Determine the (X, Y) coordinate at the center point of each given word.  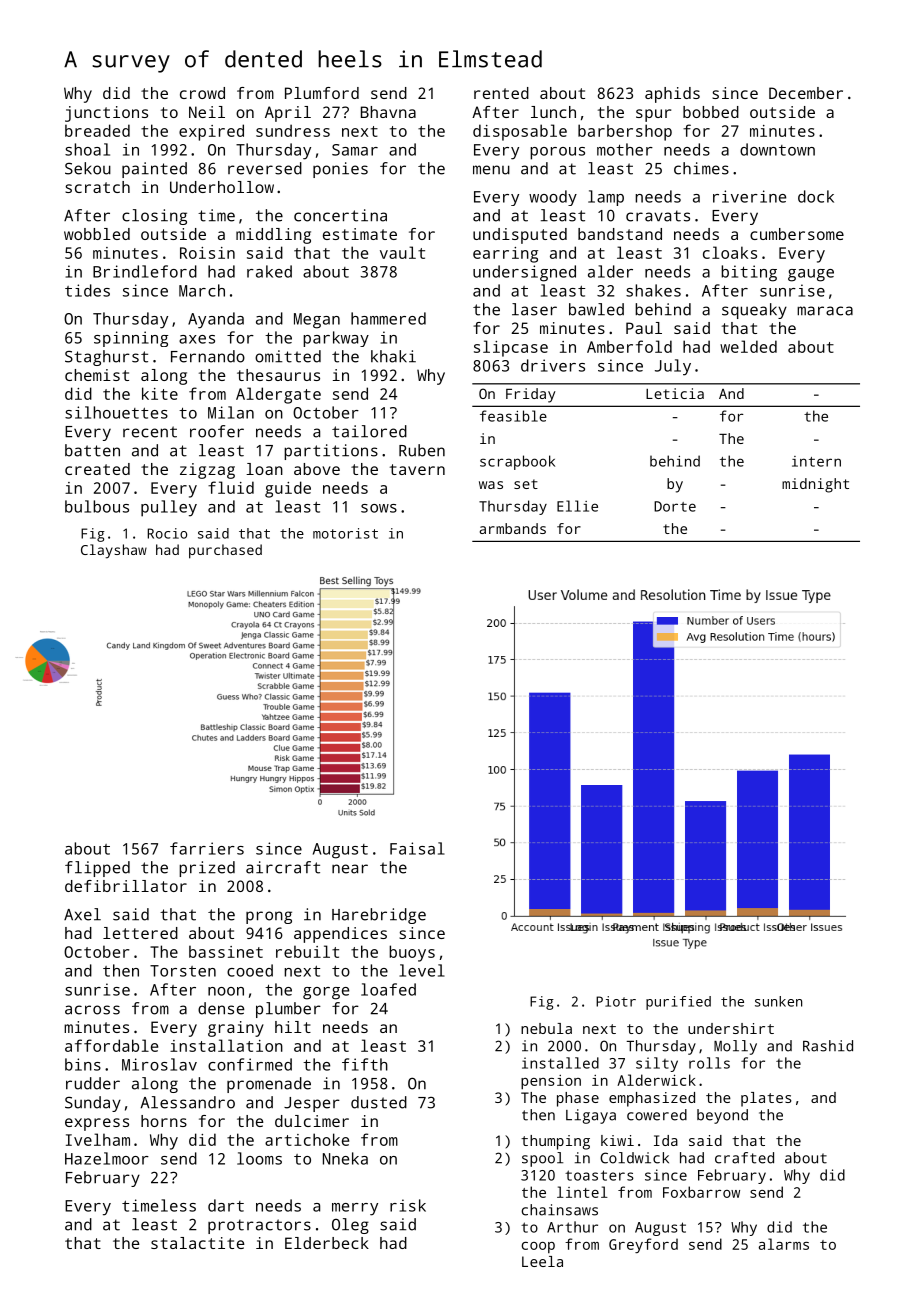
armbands (513, 528)
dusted (379, 1102)
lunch (553, 112)
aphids (672, 95)
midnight (815, 485)
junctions (106, 114)
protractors (259, 1226)
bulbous (97, 506)
